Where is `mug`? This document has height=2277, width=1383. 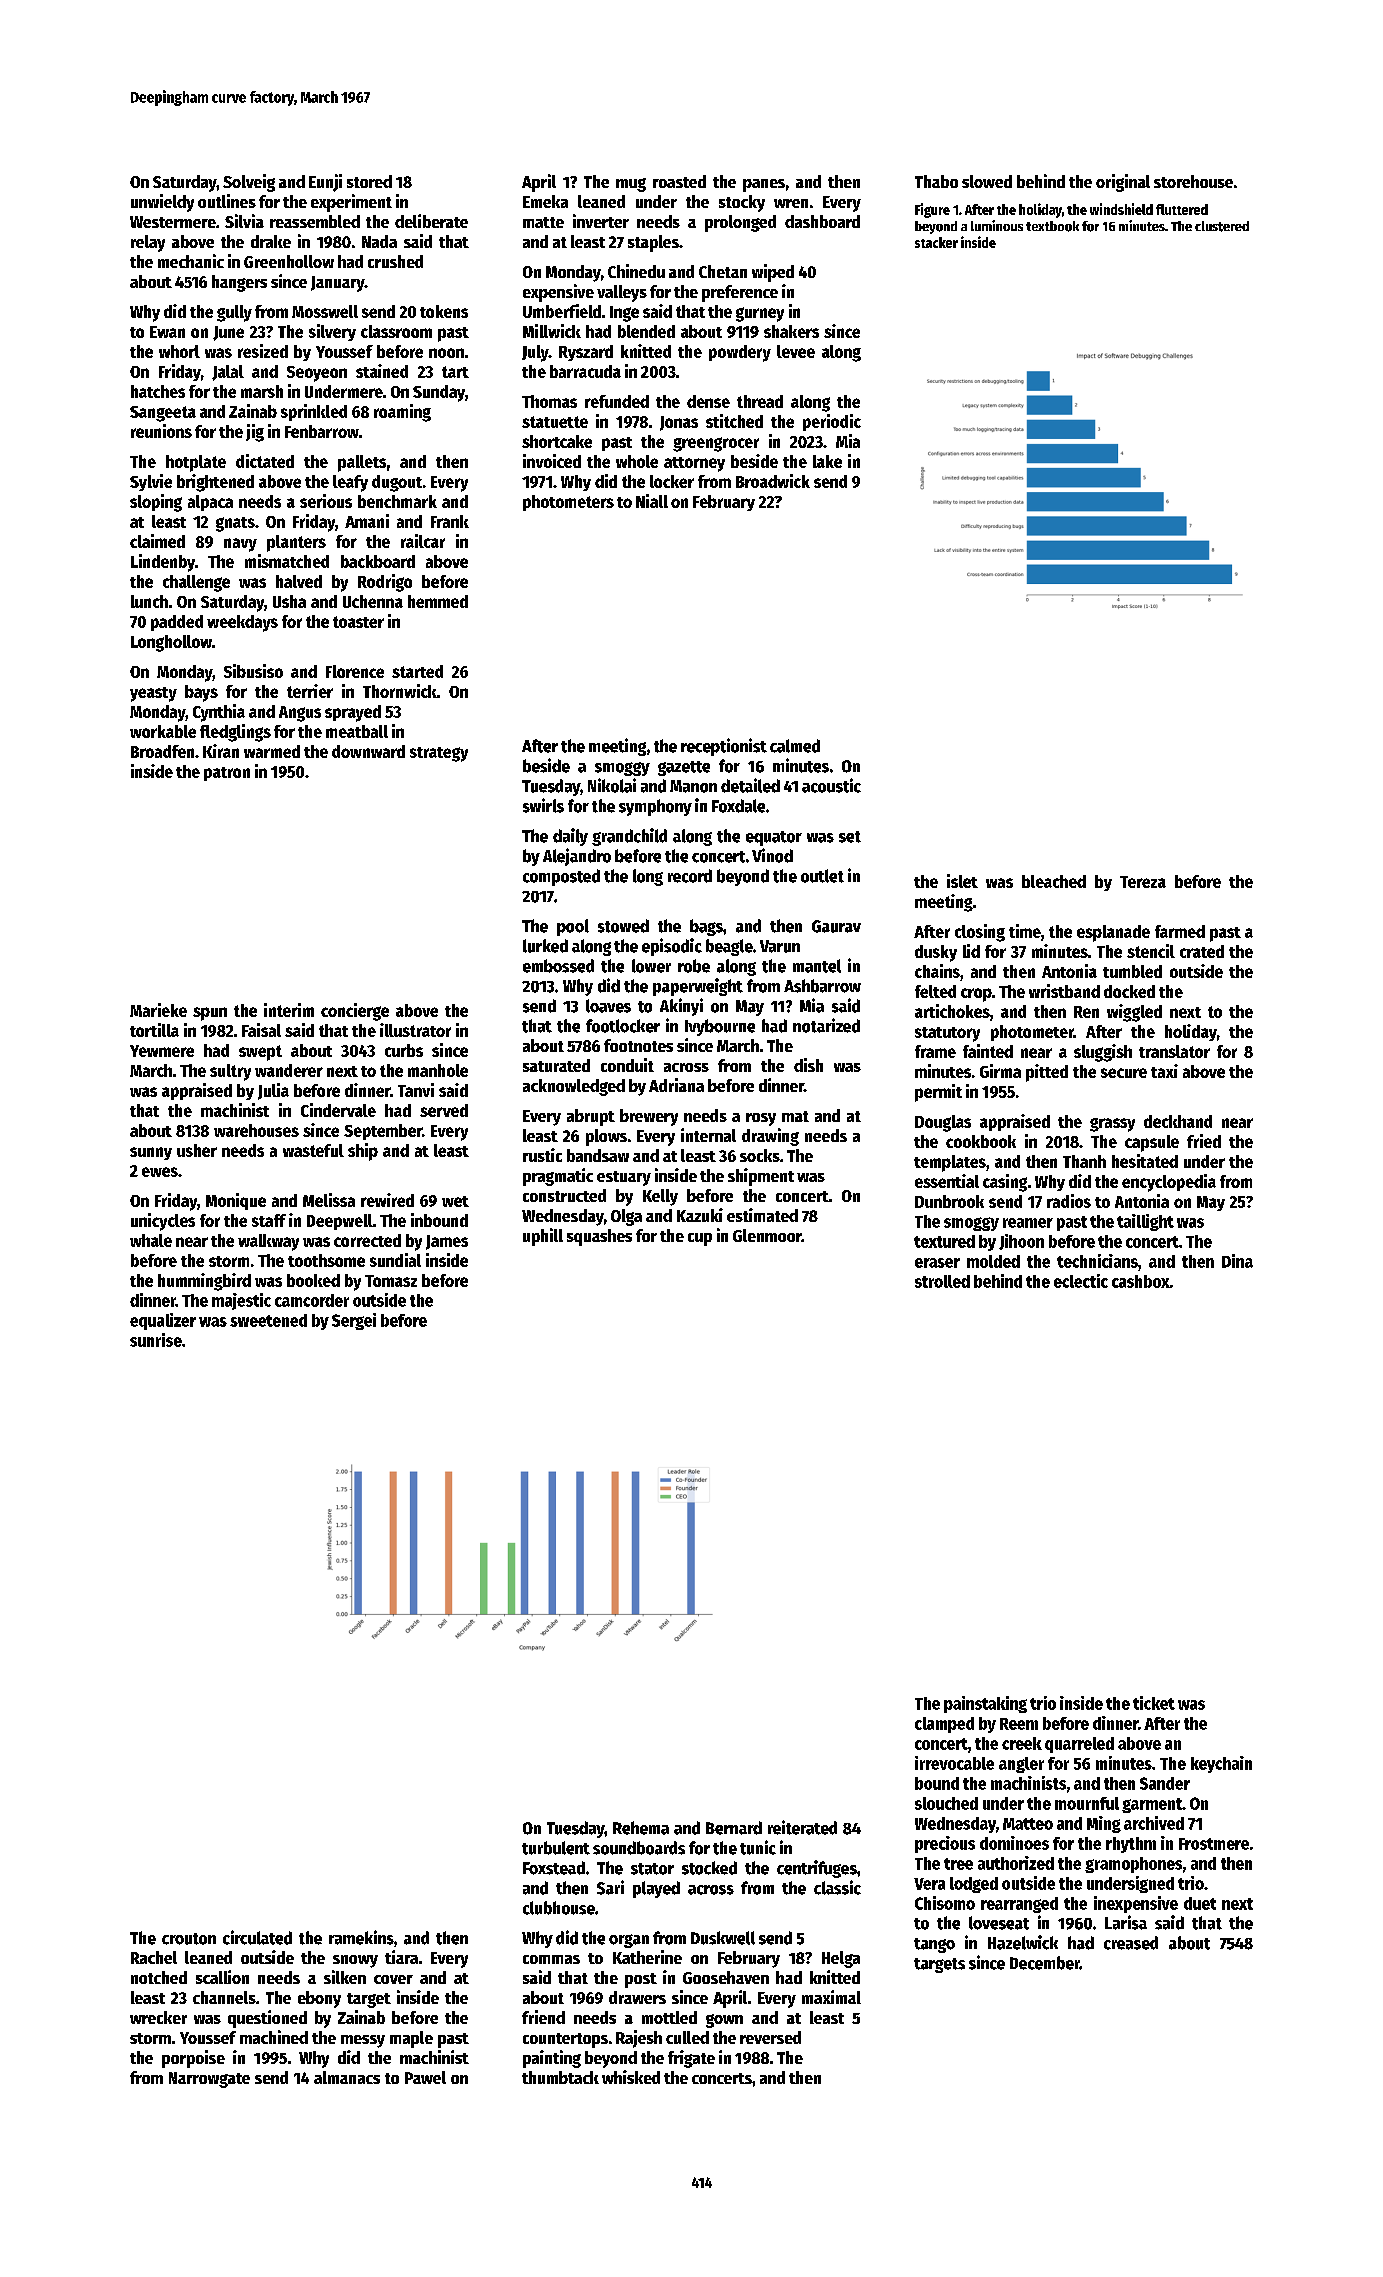 mug is located at coordinates (631, 185).
